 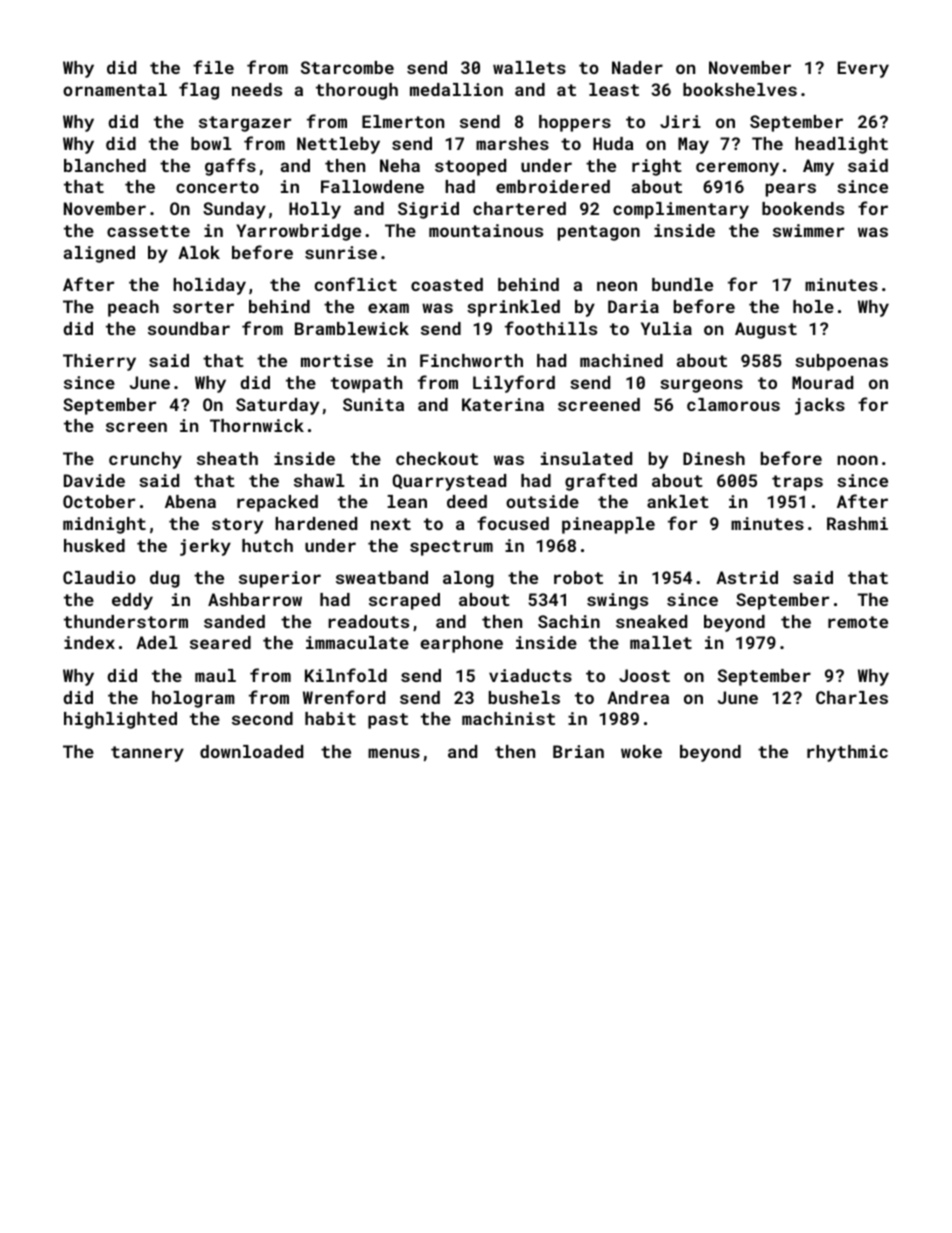 I want to click on pentagon, so click(x=599, y=233).
